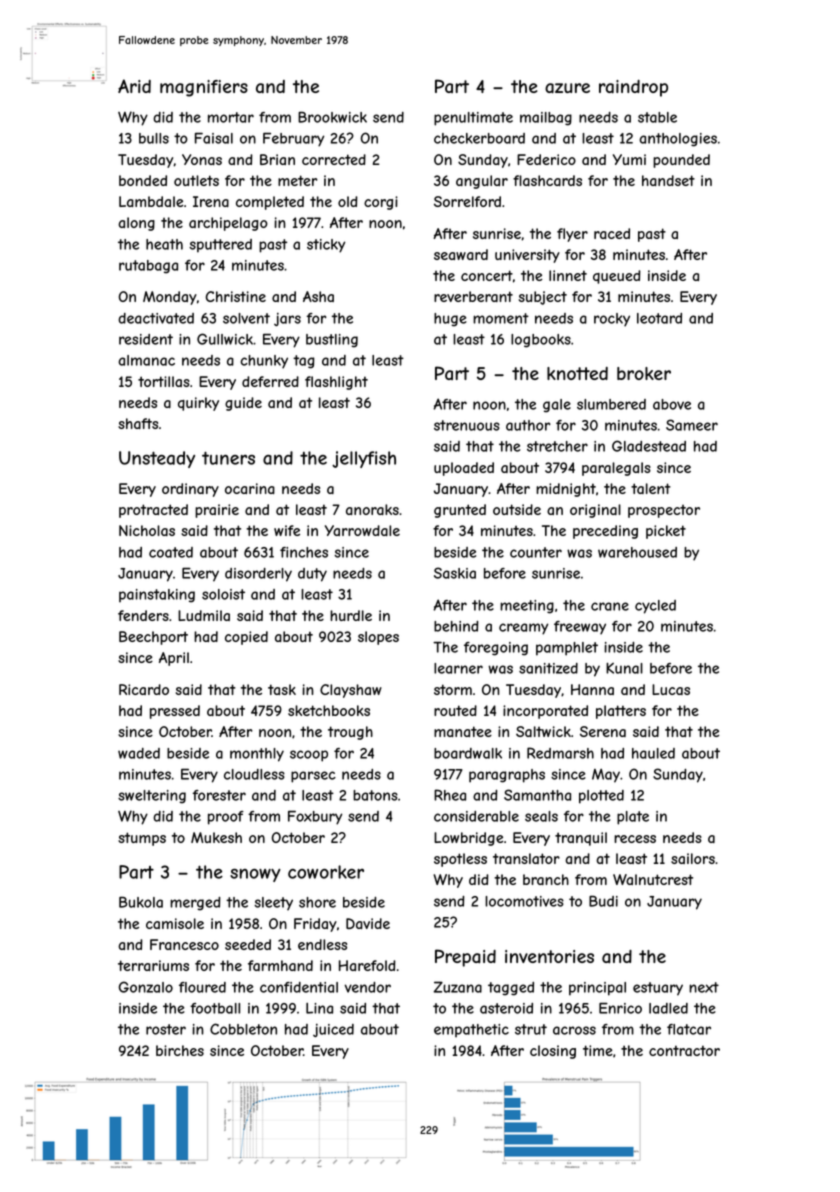  I want to click on jellyfish, so click(364, 459).
